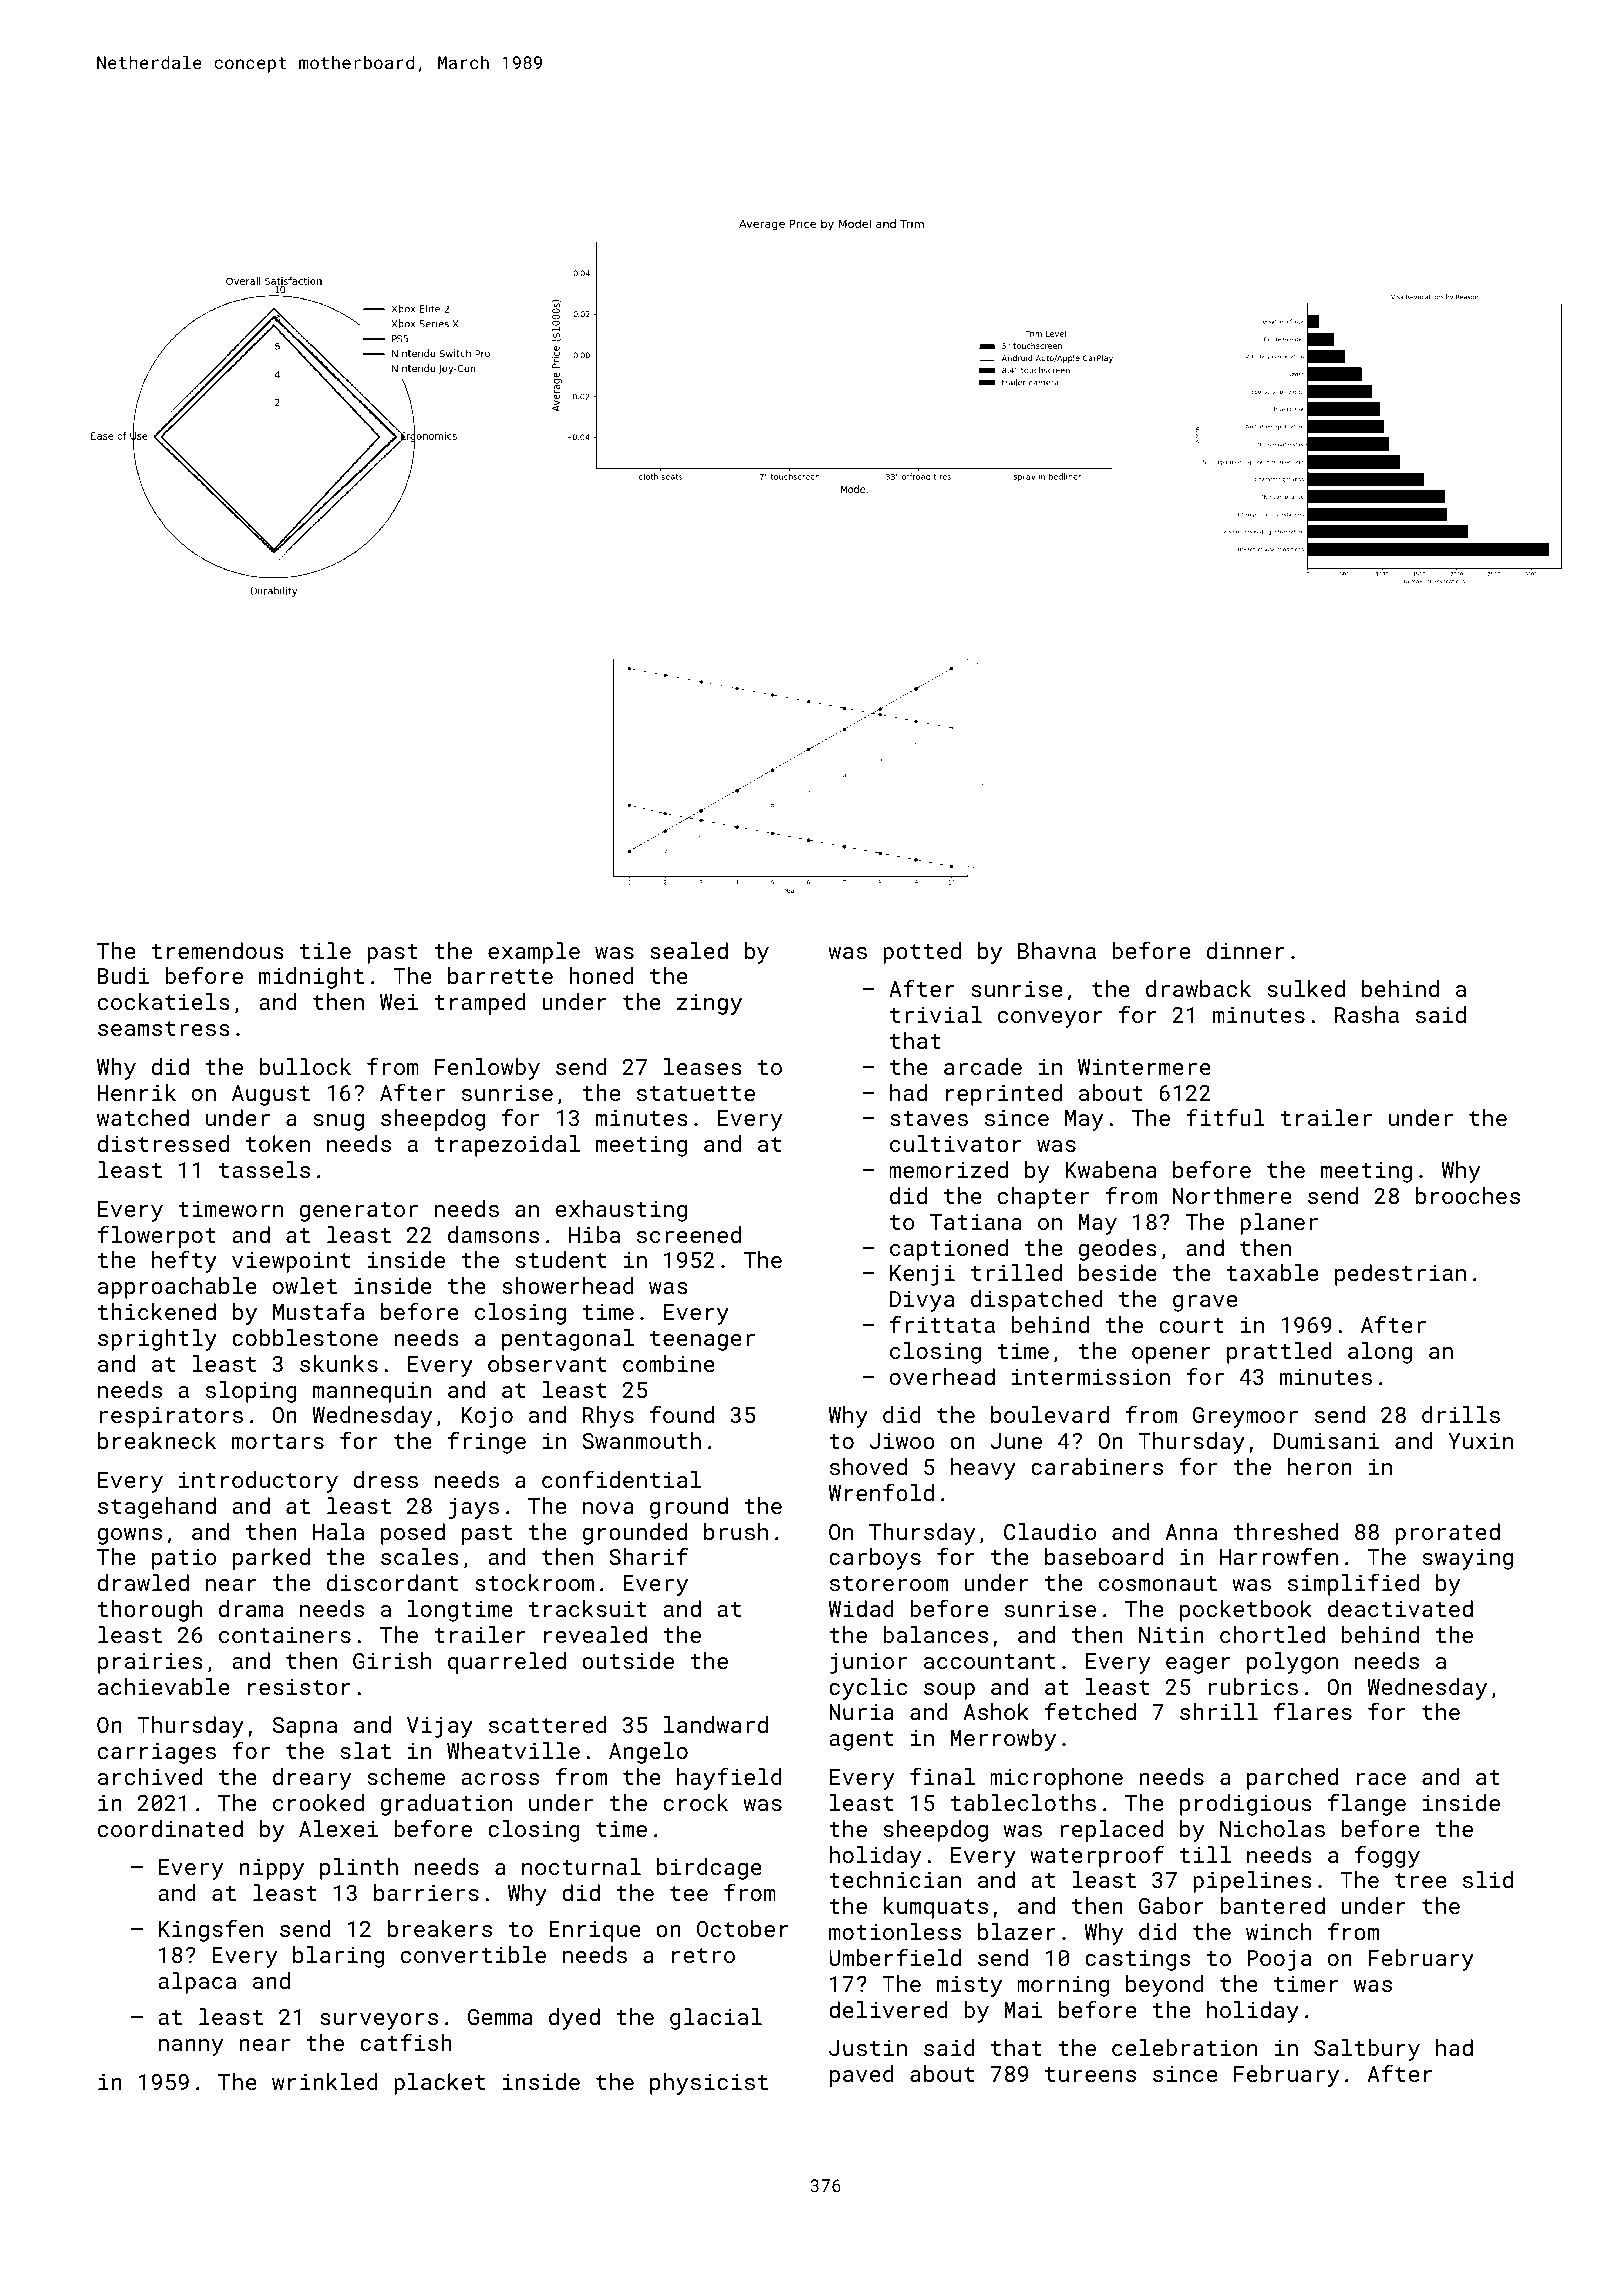  I want to click on frittata, so click(942, 1324).
